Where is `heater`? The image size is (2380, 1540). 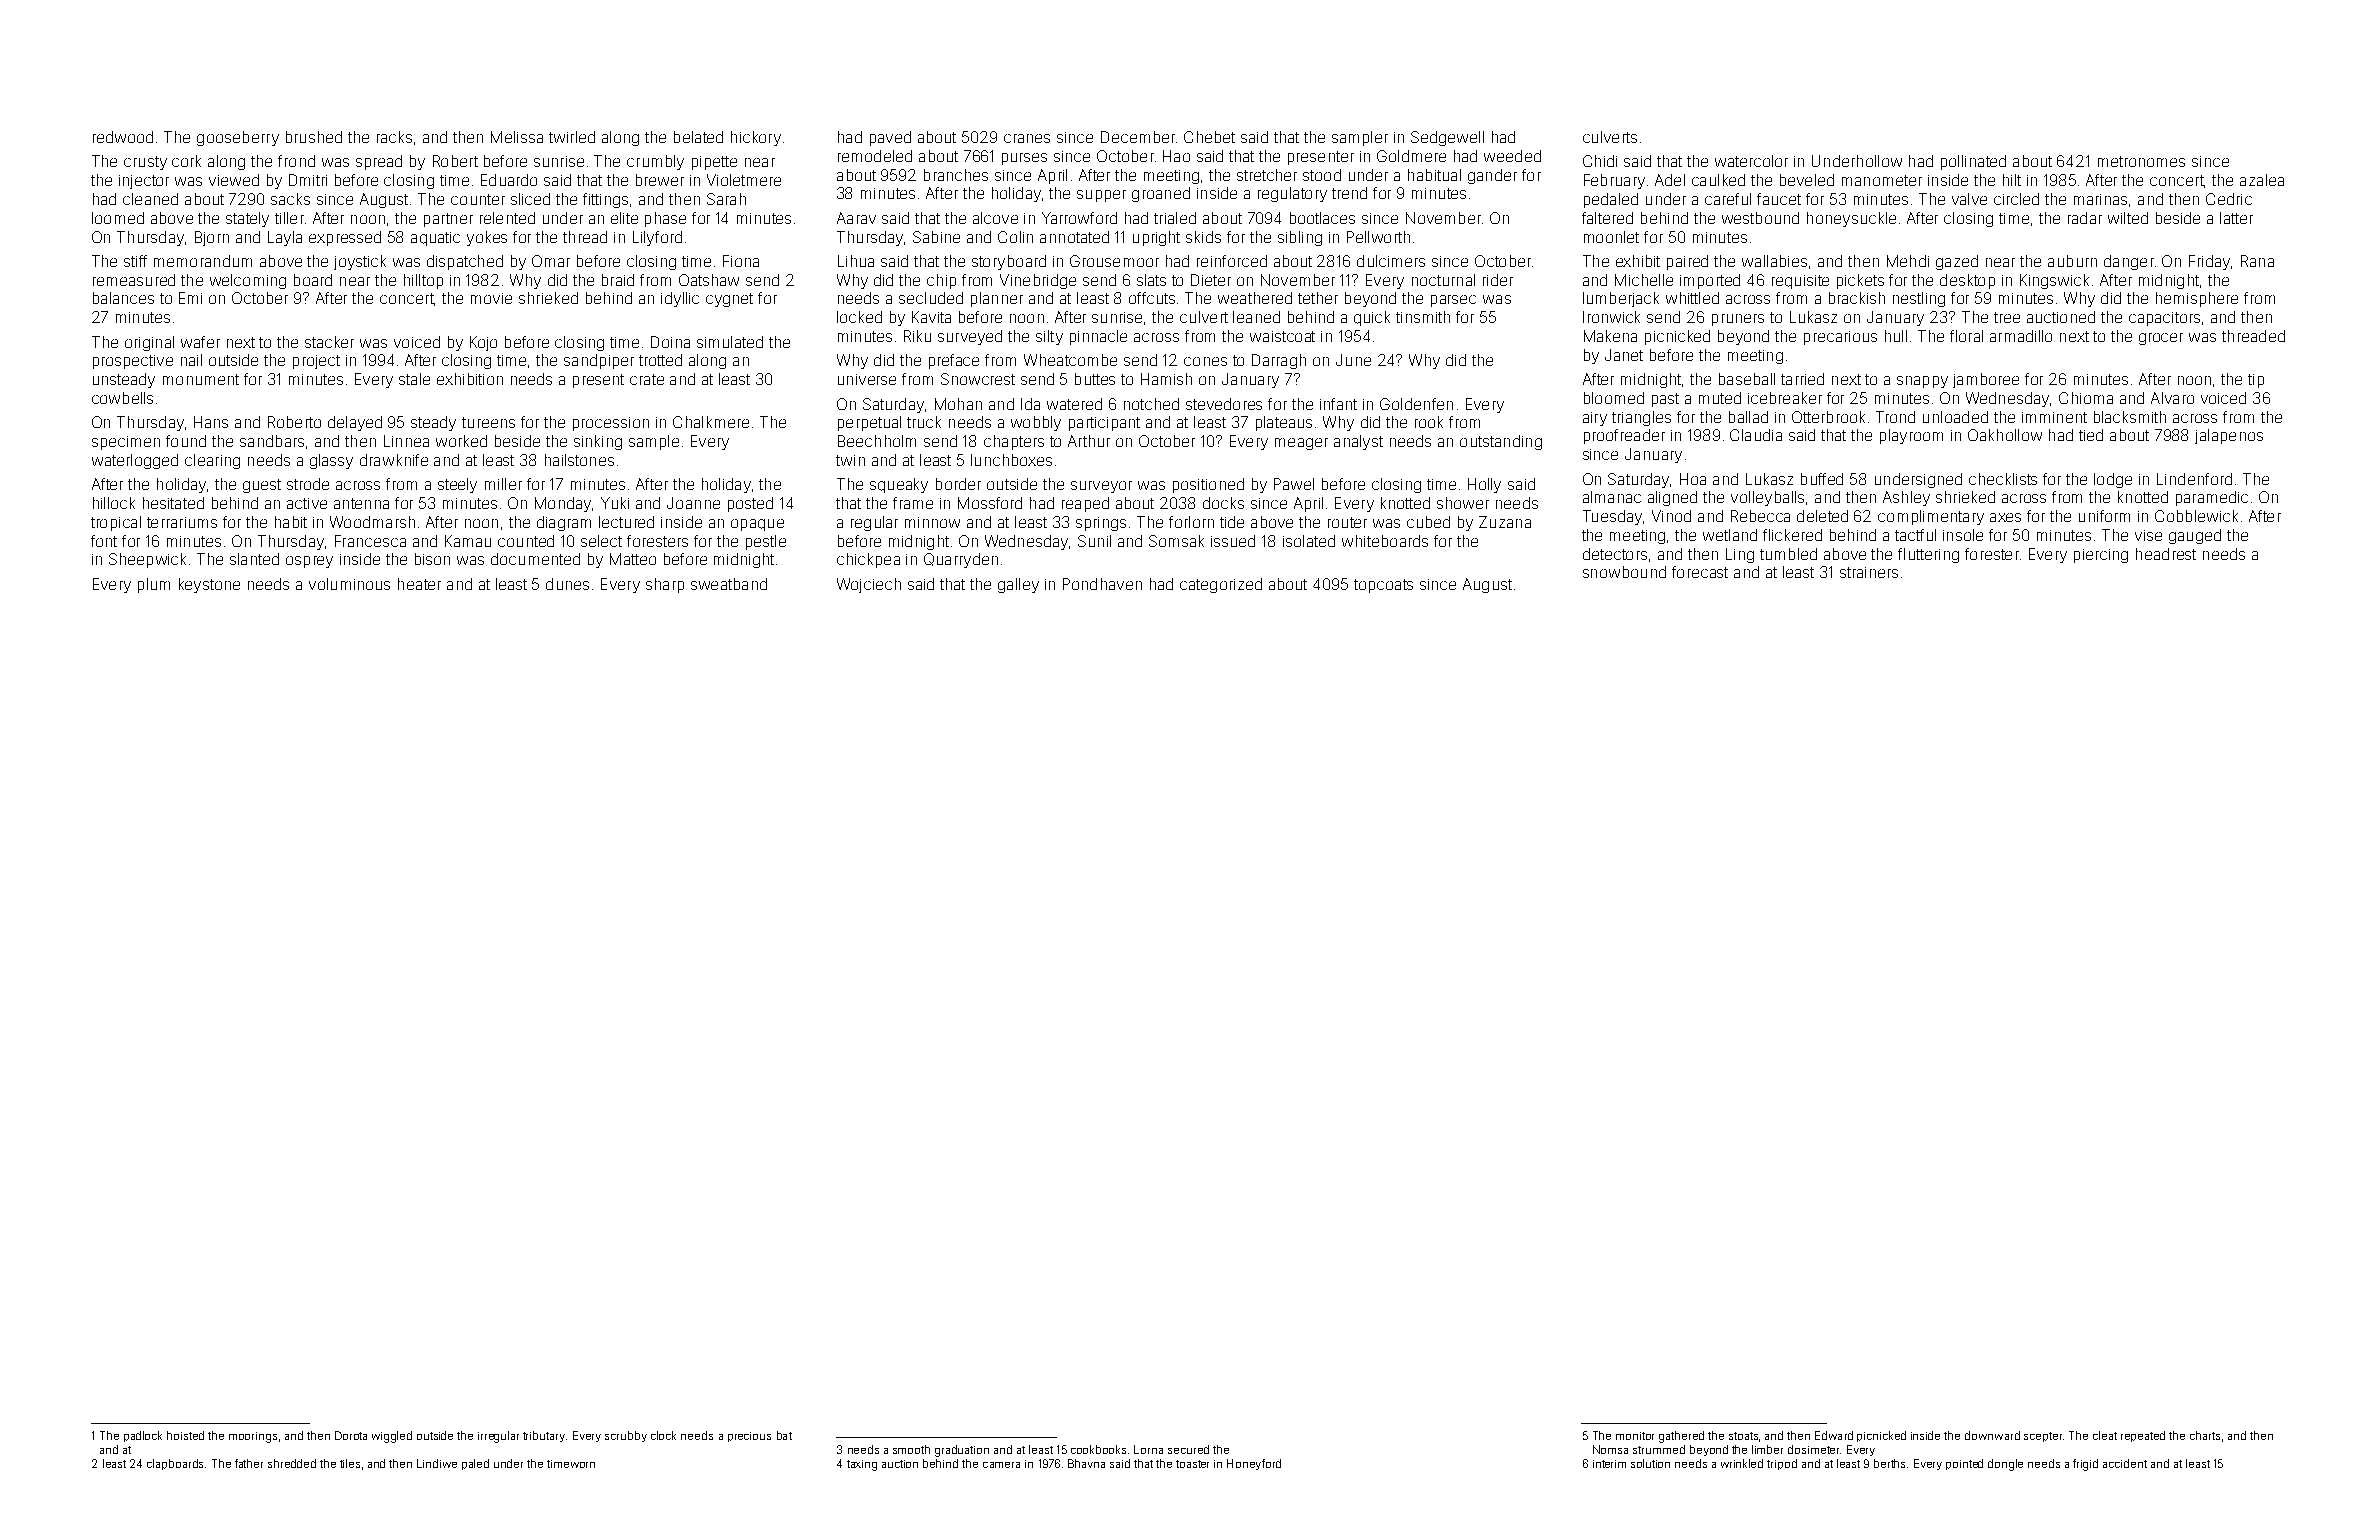
heater is located at coordinates (419, 584).
